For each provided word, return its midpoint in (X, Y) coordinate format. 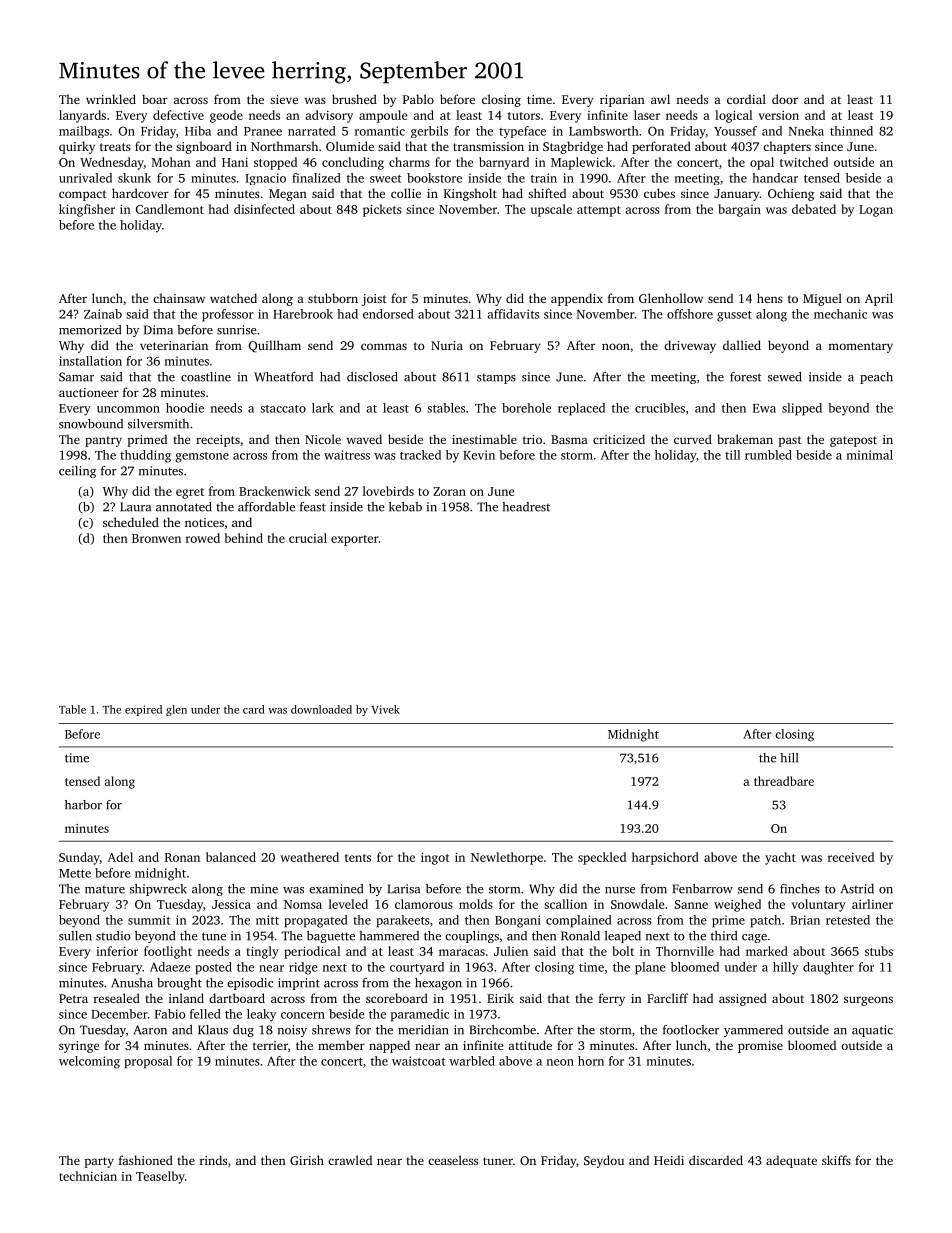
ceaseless (453, 1160)
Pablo (418, 99)
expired (143, 710)
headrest (526, 507)
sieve (284, 99)
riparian (622, 101)
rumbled (768, 455)
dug (243, 1031)
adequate (791, 1161)
